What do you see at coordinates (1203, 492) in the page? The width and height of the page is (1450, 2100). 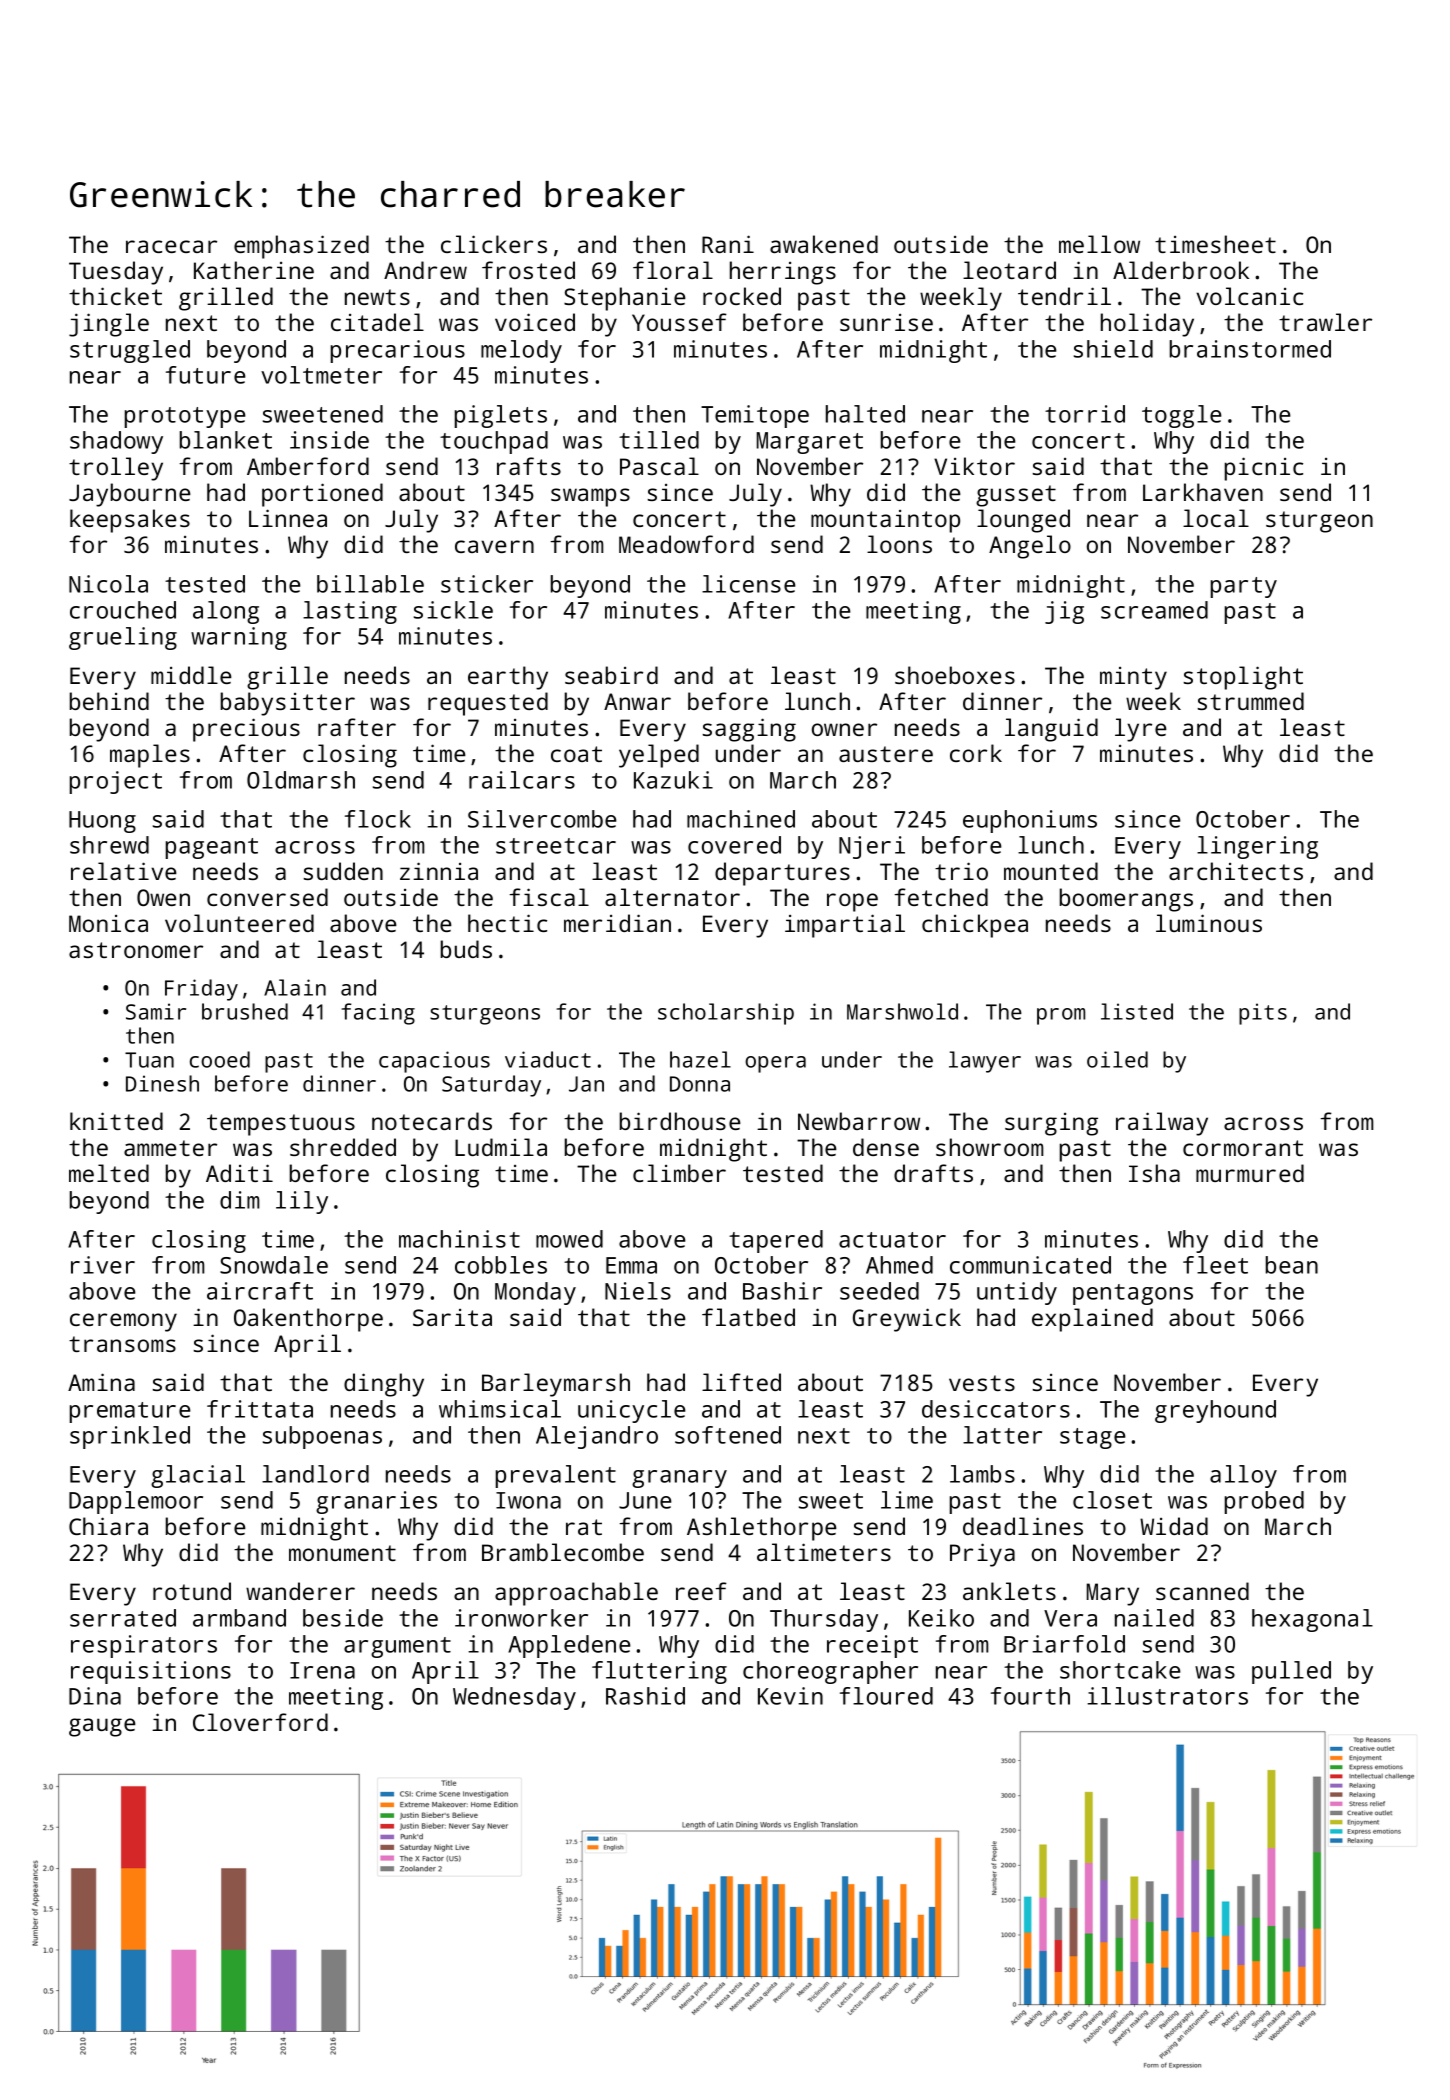 I see `Larkhaven` at bounding box center [1203, 492].
